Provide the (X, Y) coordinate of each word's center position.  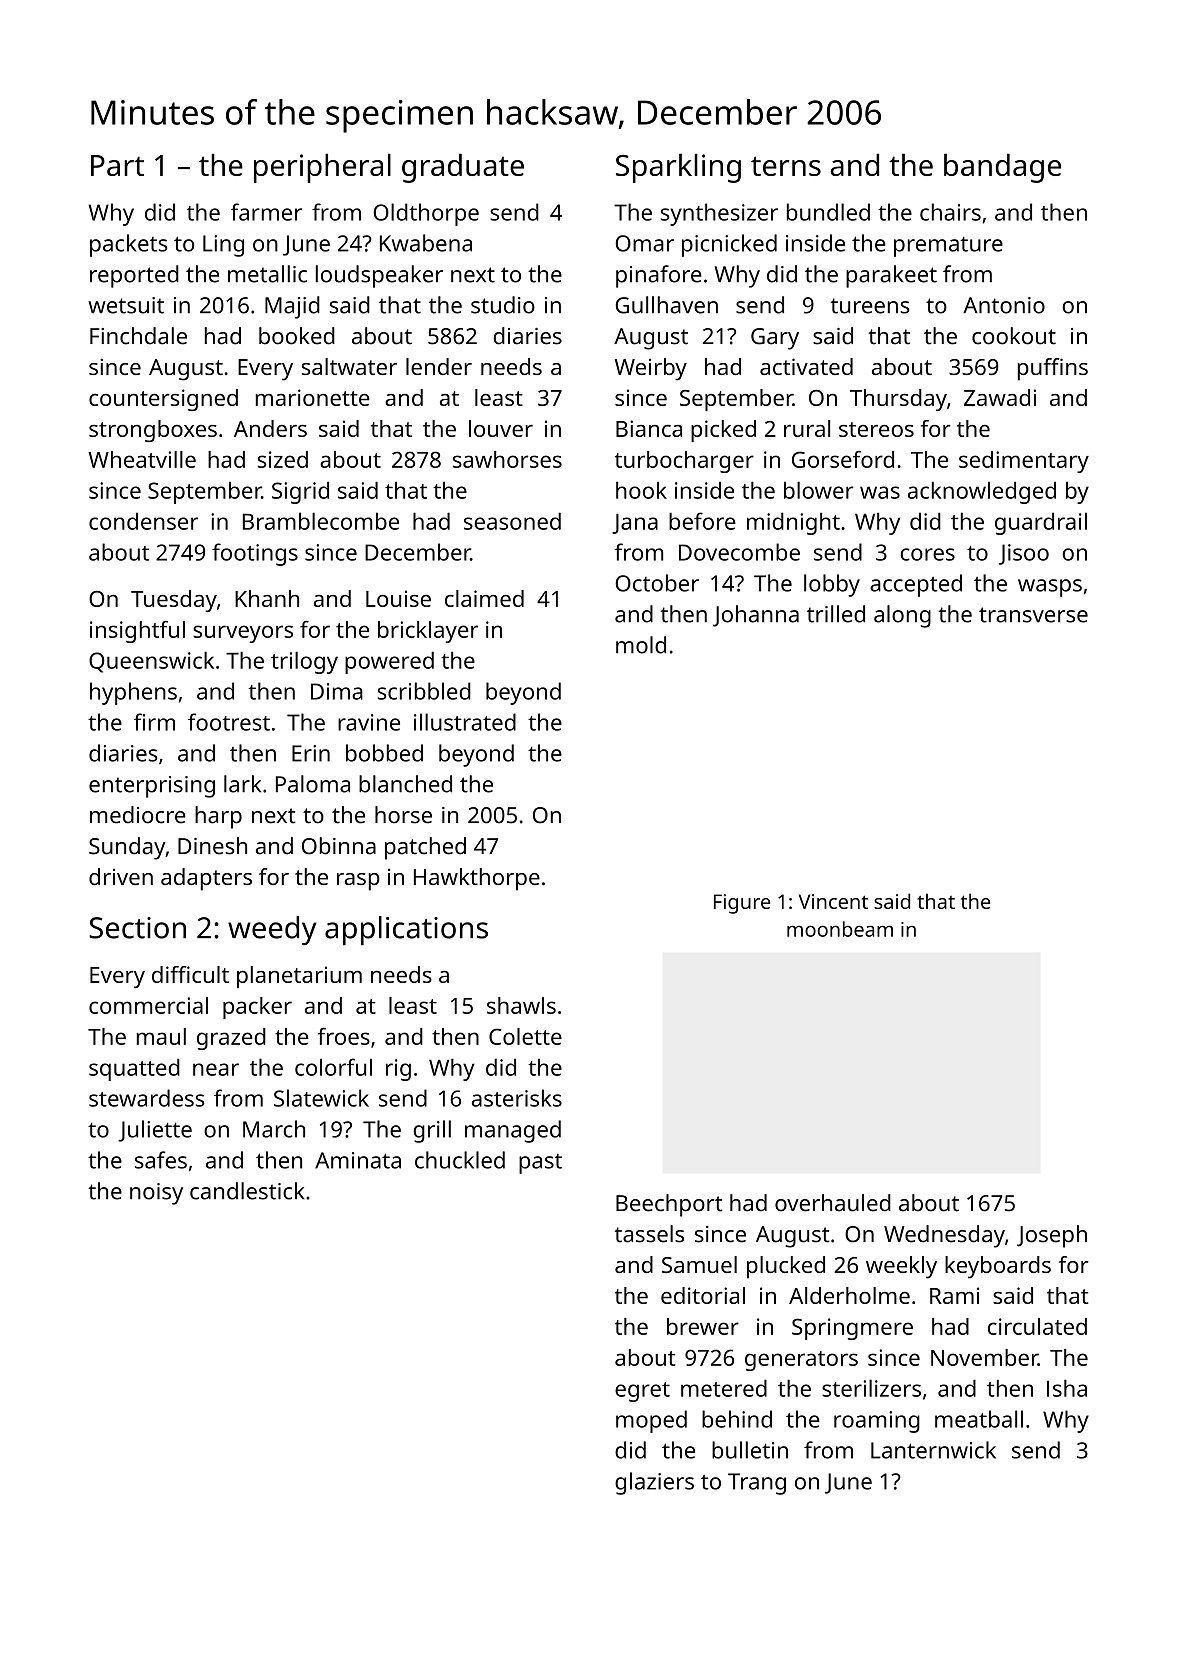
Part (117, 165)
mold (641, 645)
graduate (463, 168)
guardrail (1041, 523)
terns (786, 166)
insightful (137, 632)
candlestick (247, 1191)
